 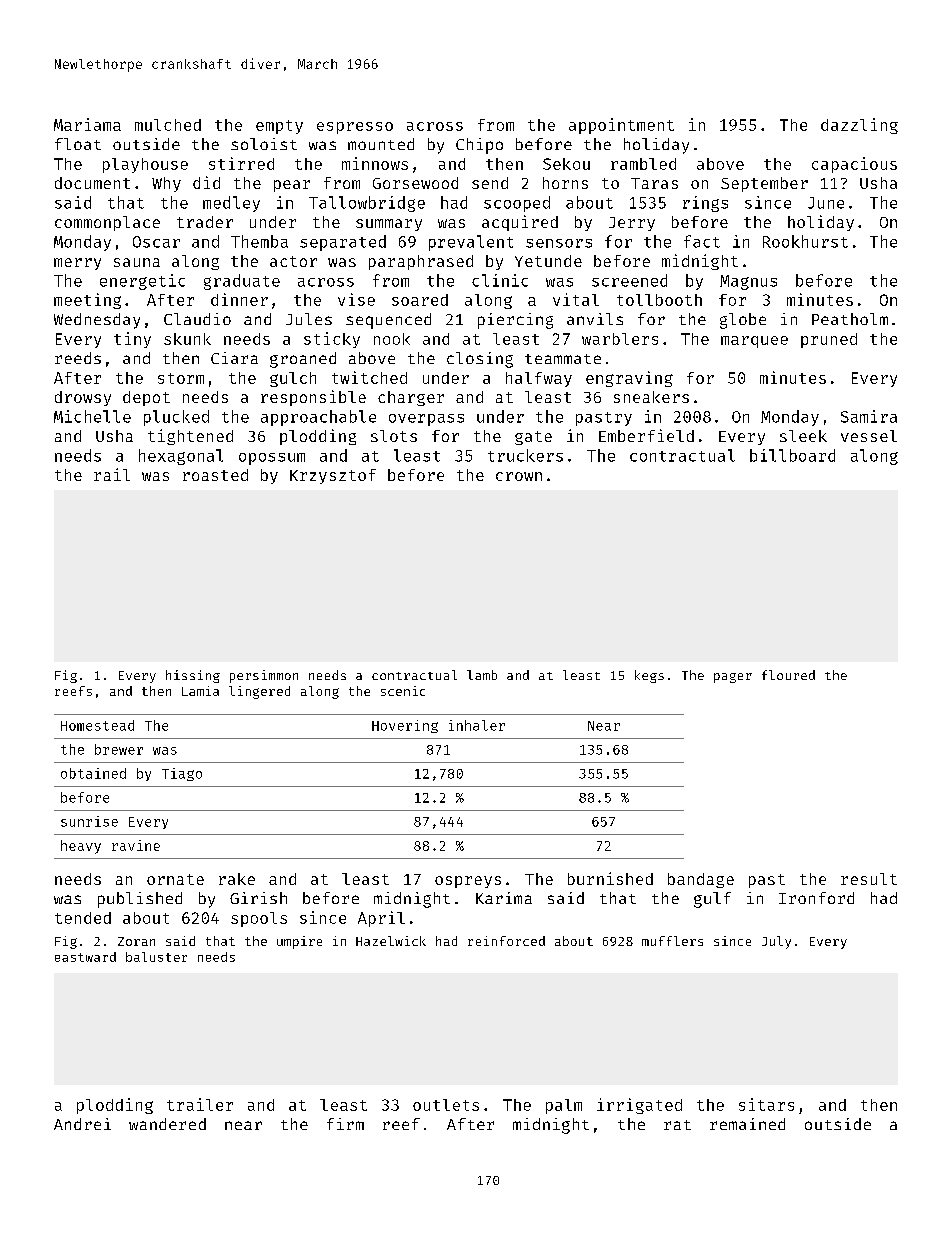 What do you see at coordinates (391, 941) in the screenshot?
I see `Hazelwick` at bounding box center [391, 941].
